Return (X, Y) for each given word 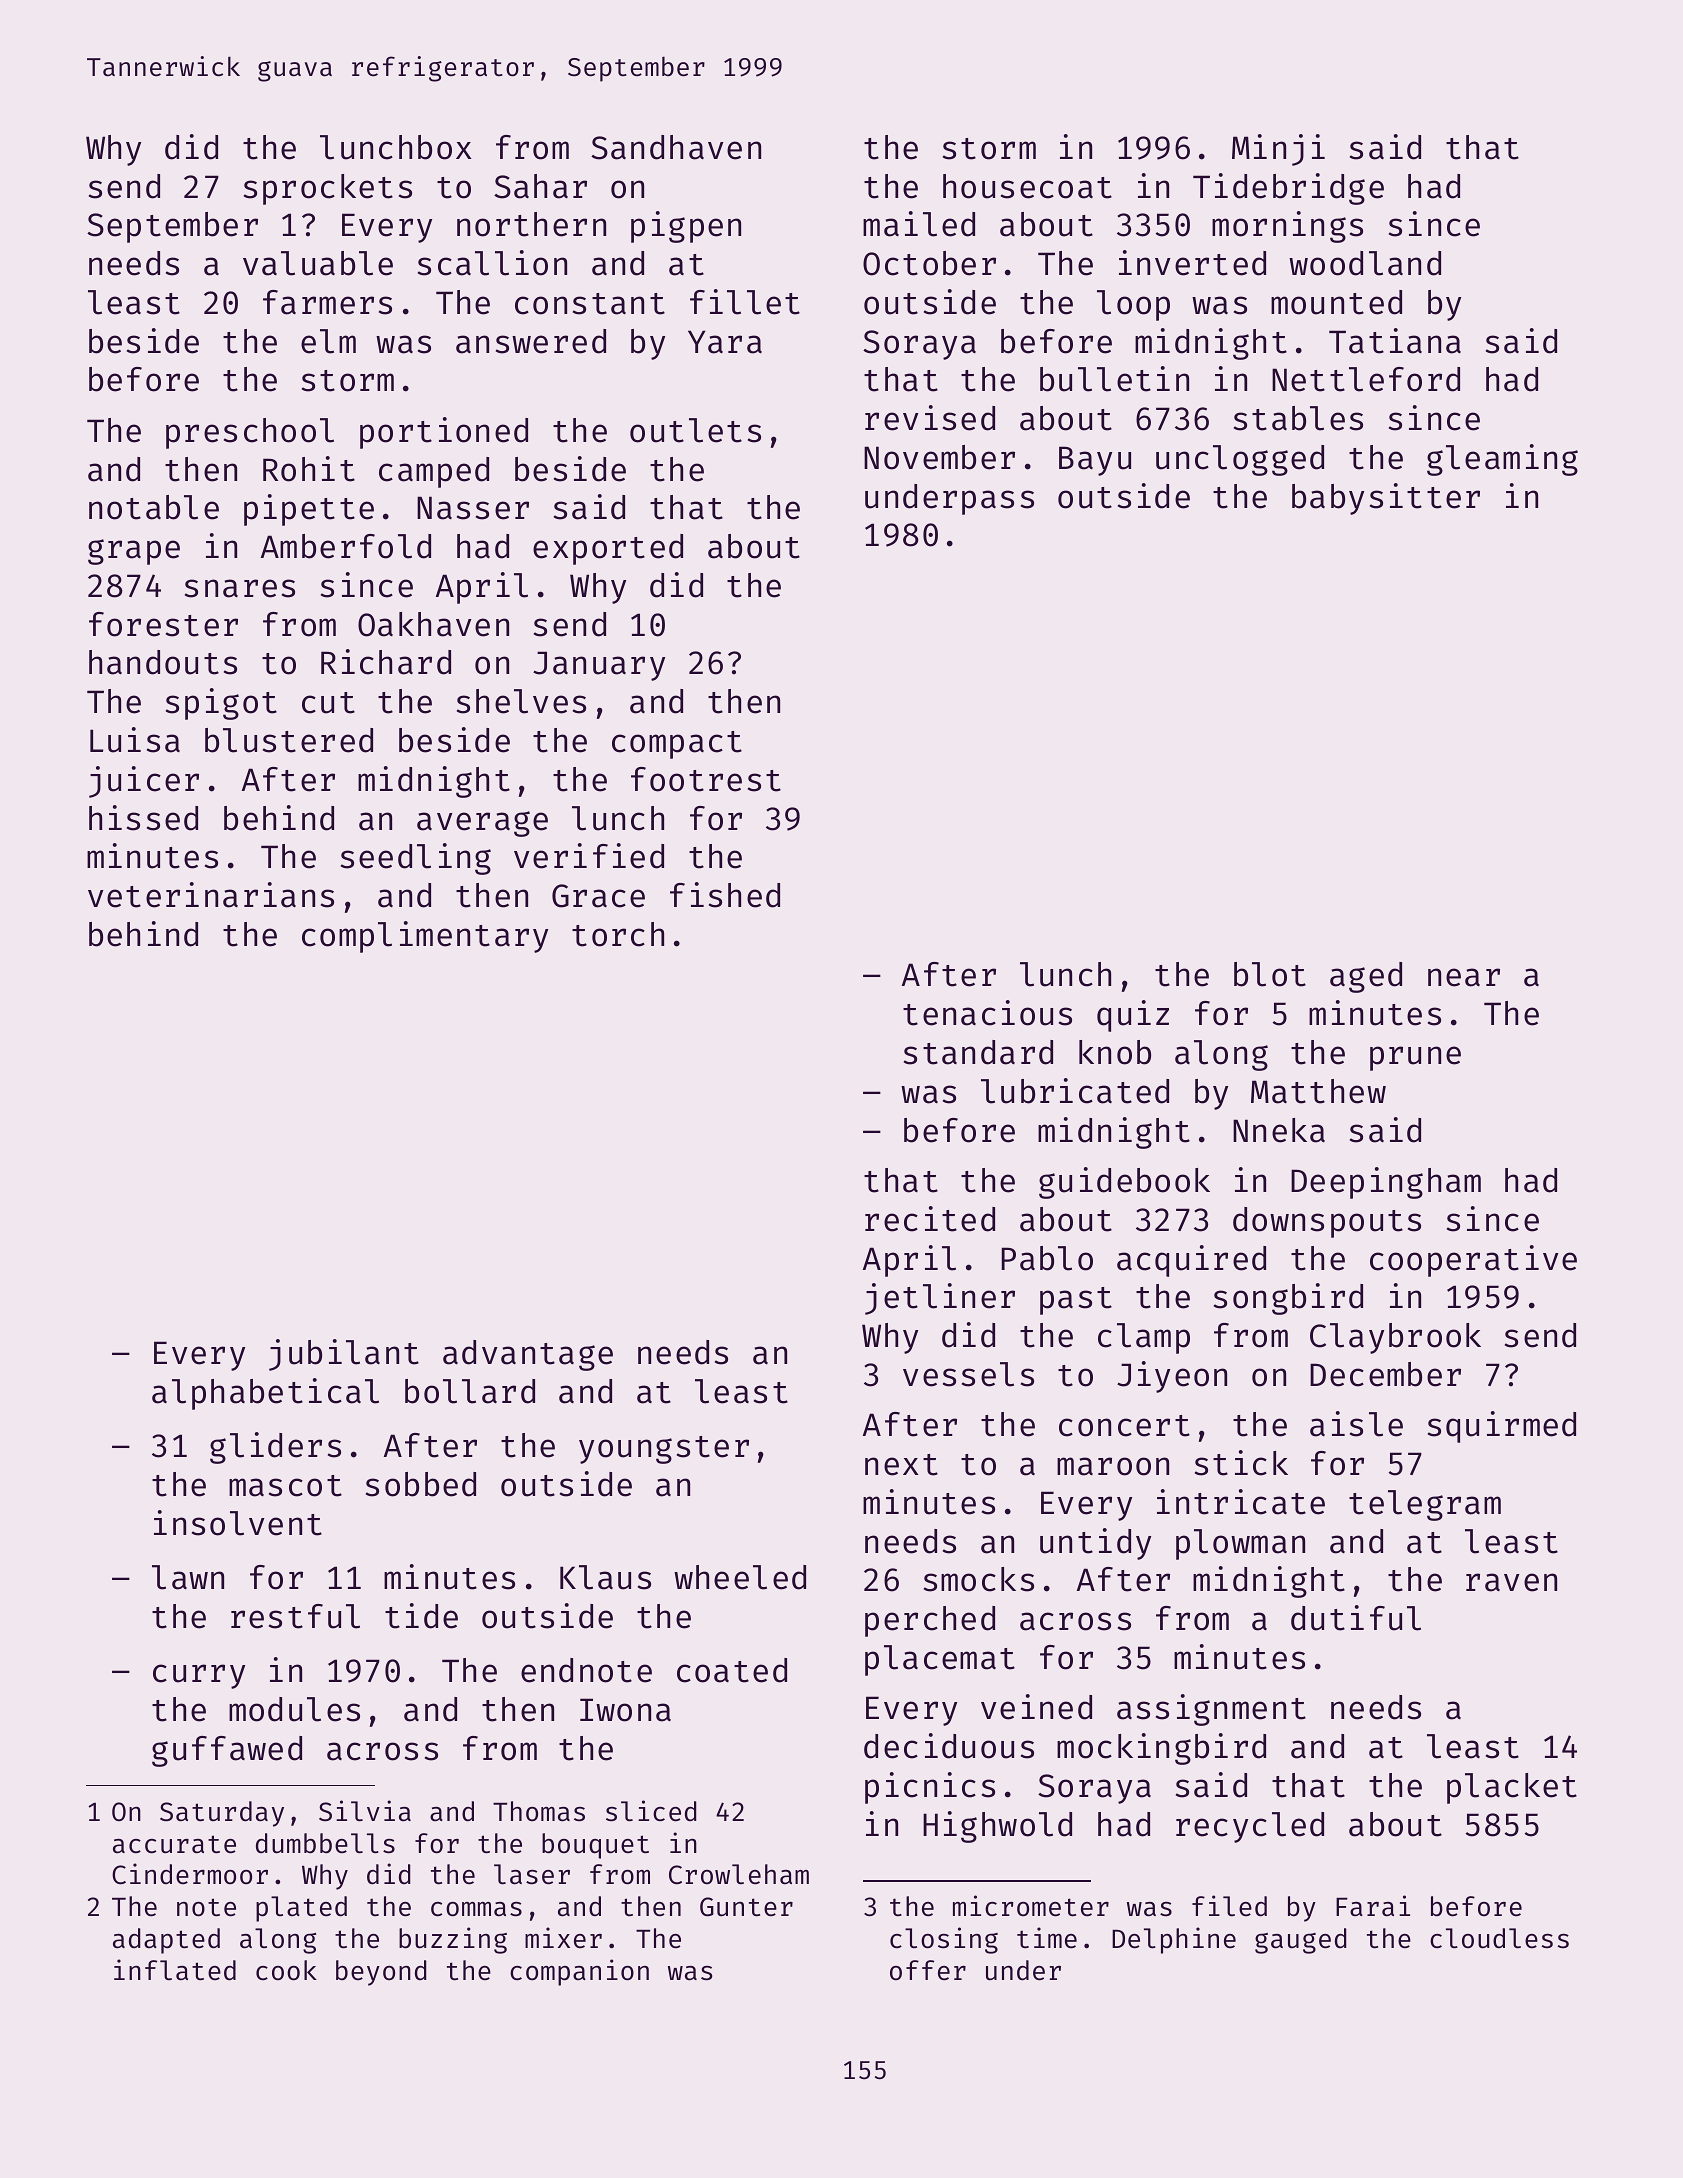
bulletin (1114, 379)
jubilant (344, 1355)
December (1385, 1374)
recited (930, 1219)
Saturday (222, 1814)
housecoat (1027, 186)
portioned (444, 433)
